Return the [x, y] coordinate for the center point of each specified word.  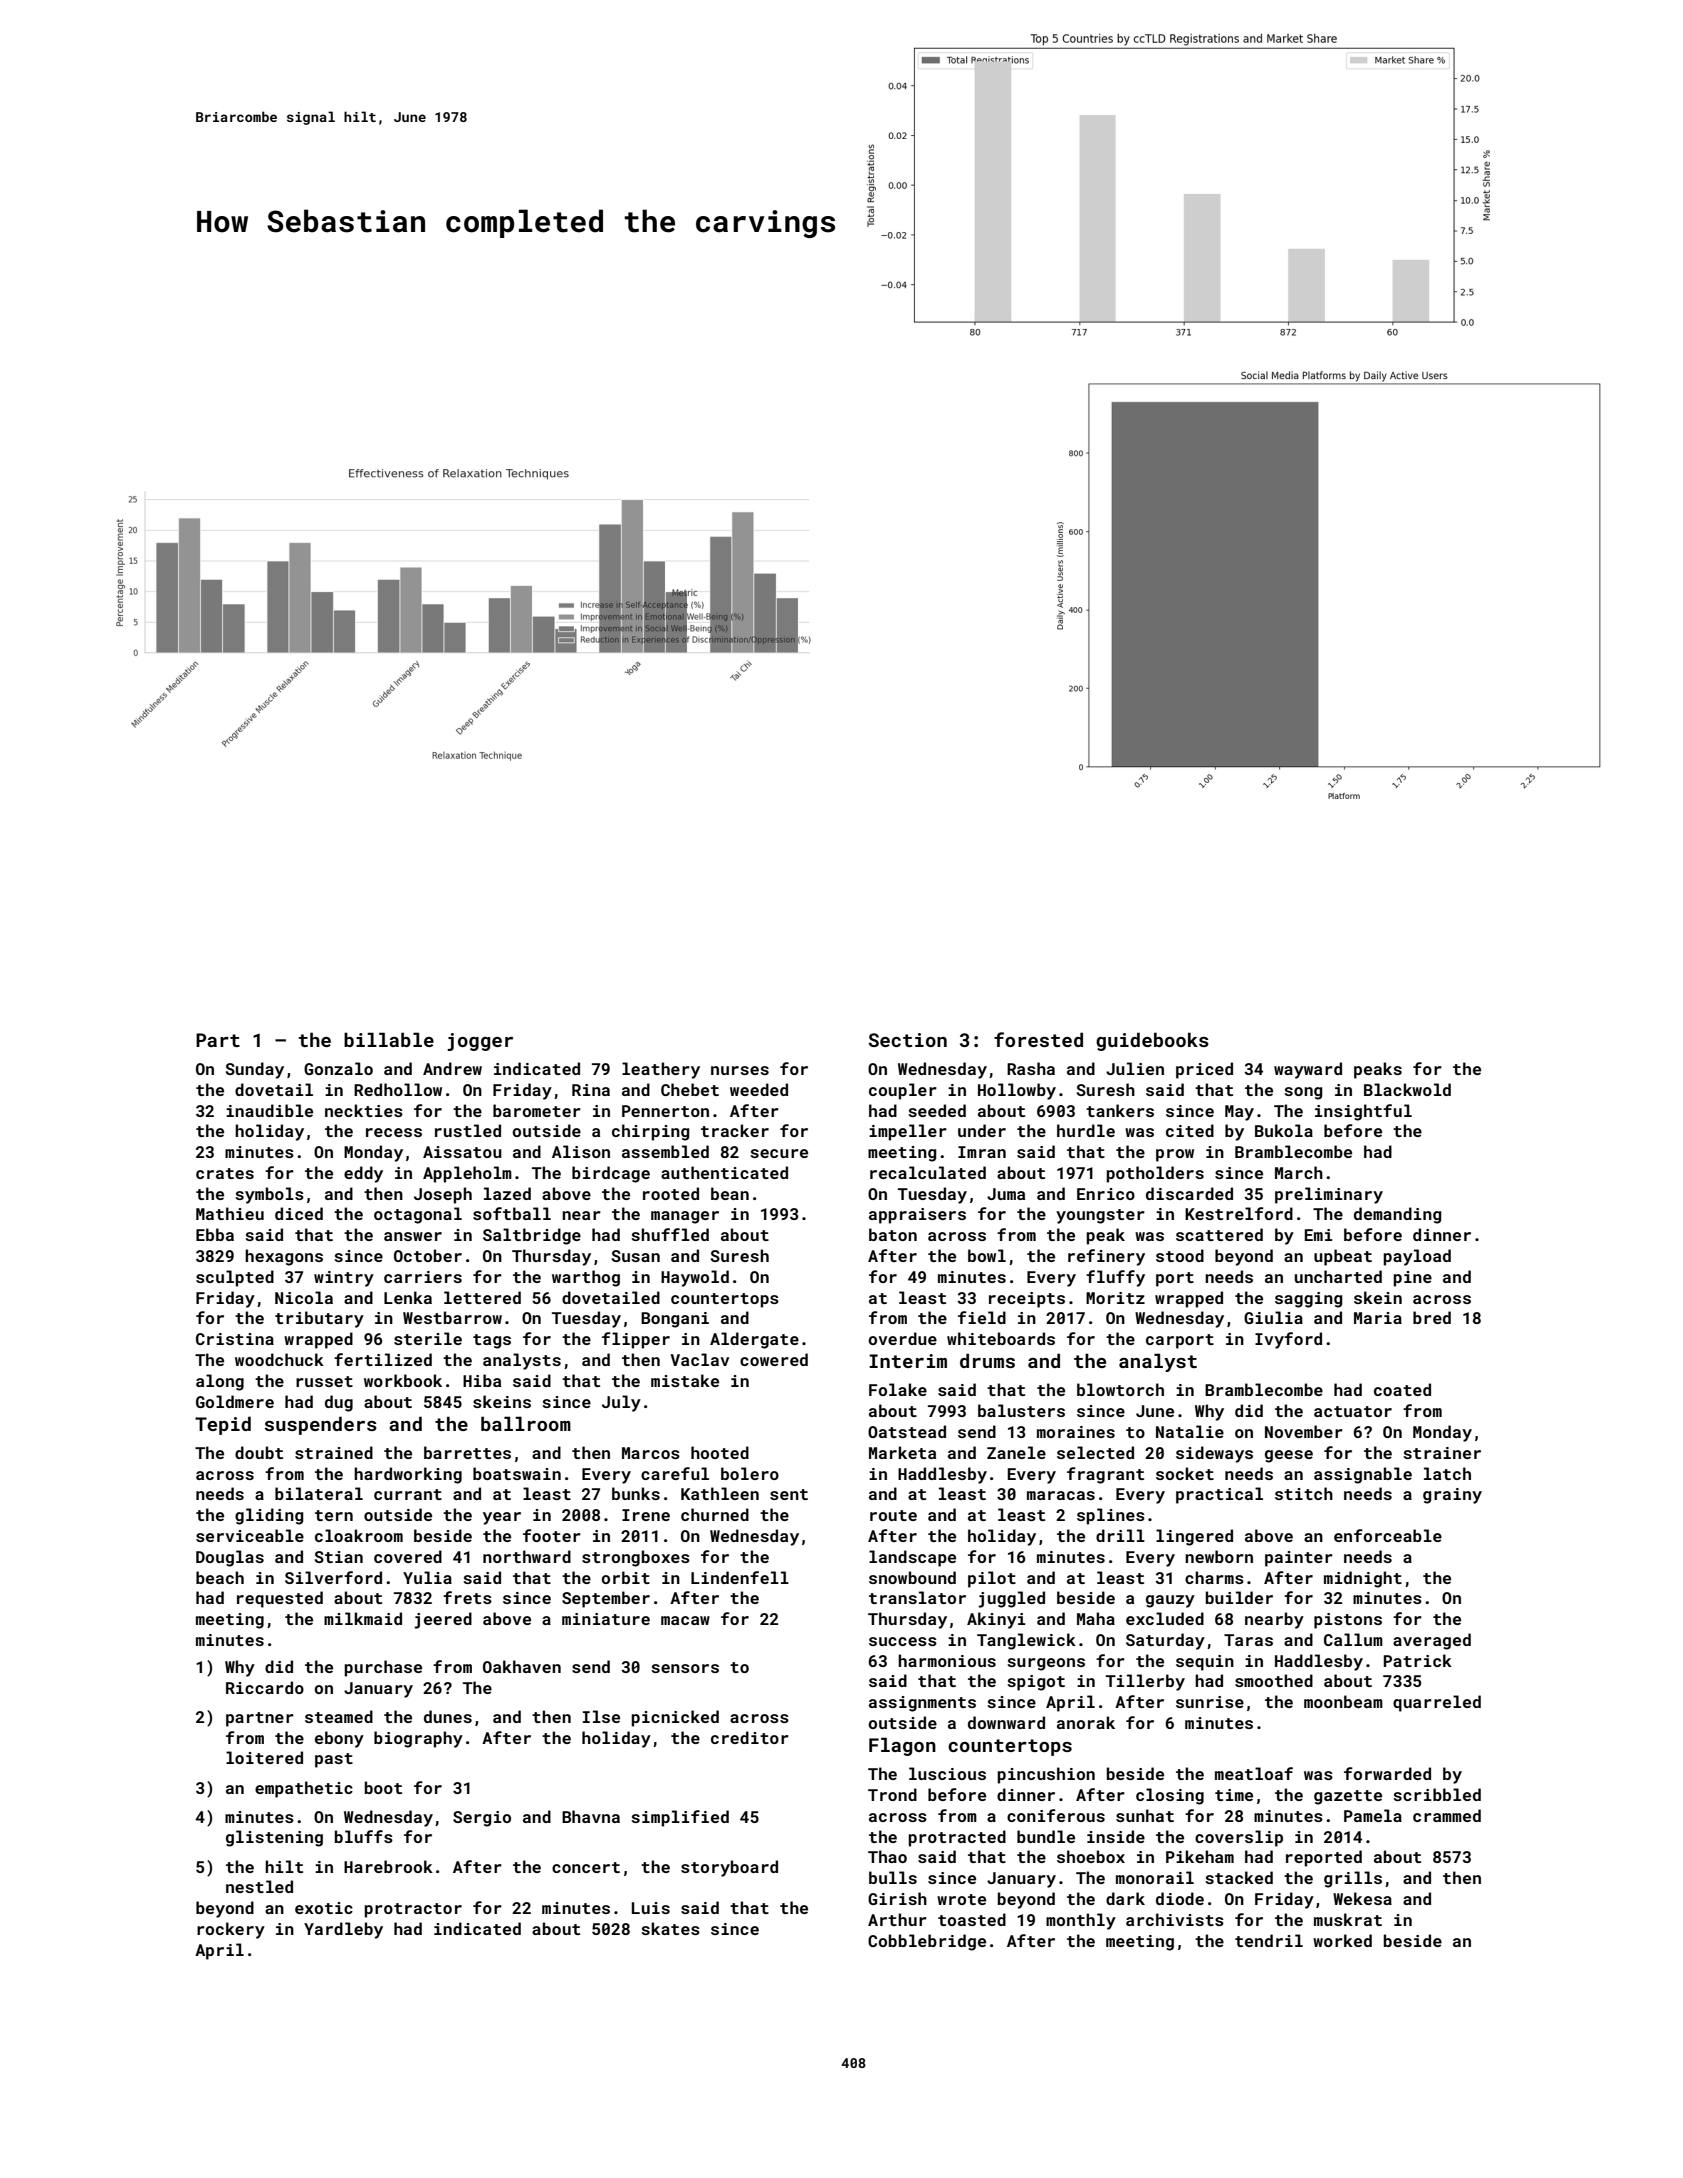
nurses [740, 1070]
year [502, 1518]
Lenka [408, 1297]
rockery [231, 1930]
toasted [972, 1919]
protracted [957, 1838]
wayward [1308, 1070]
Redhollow [398, 1089]
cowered [774, 1359]
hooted [720, 1452]
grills [1353, 1879]
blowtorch [1120, 1389]
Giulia [1273, 1317]
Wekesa [1362, 1898]
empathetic [304, 1789]
